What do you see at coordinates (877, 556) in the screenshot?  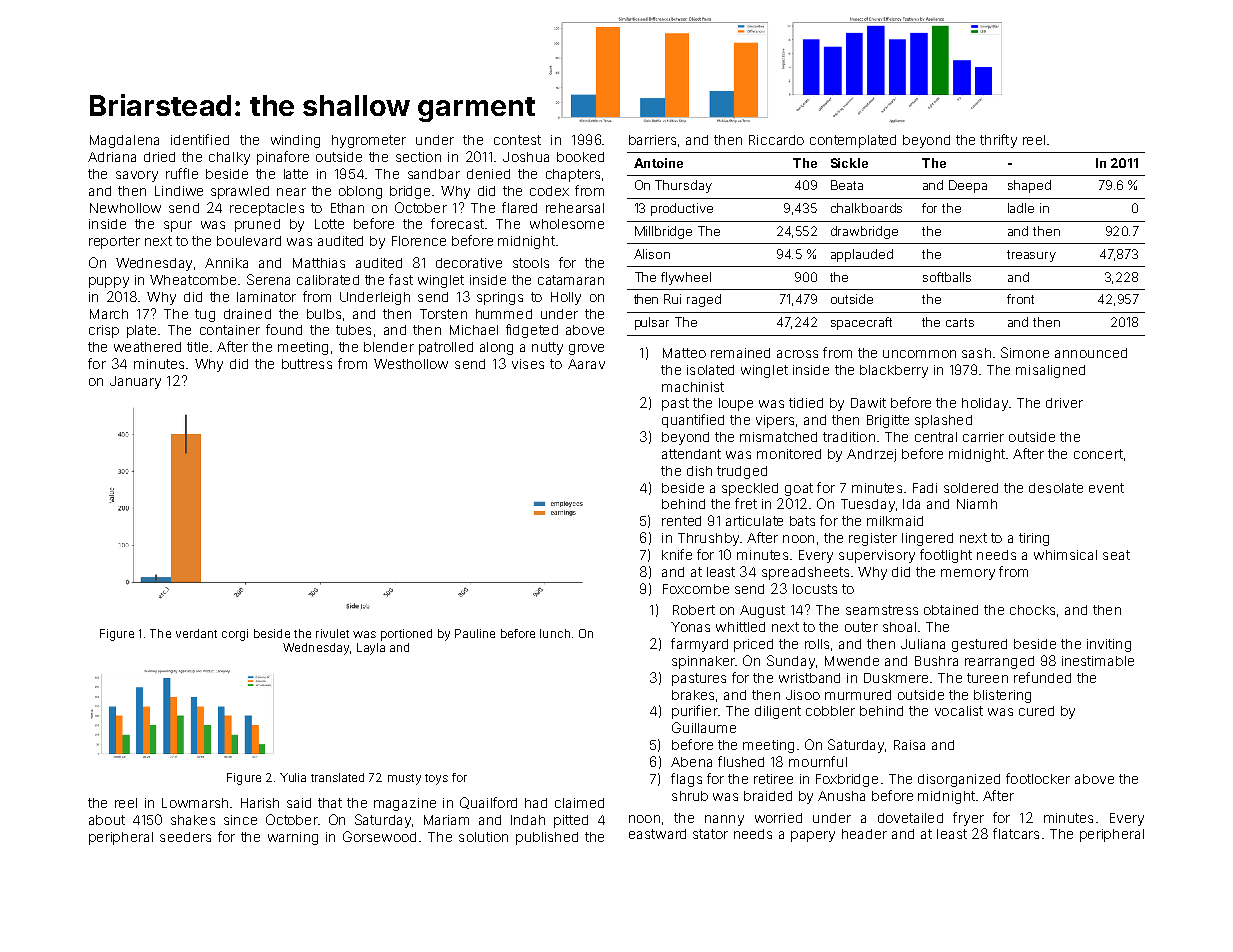 I see `supervisory` at bounding box center [877, 556].
